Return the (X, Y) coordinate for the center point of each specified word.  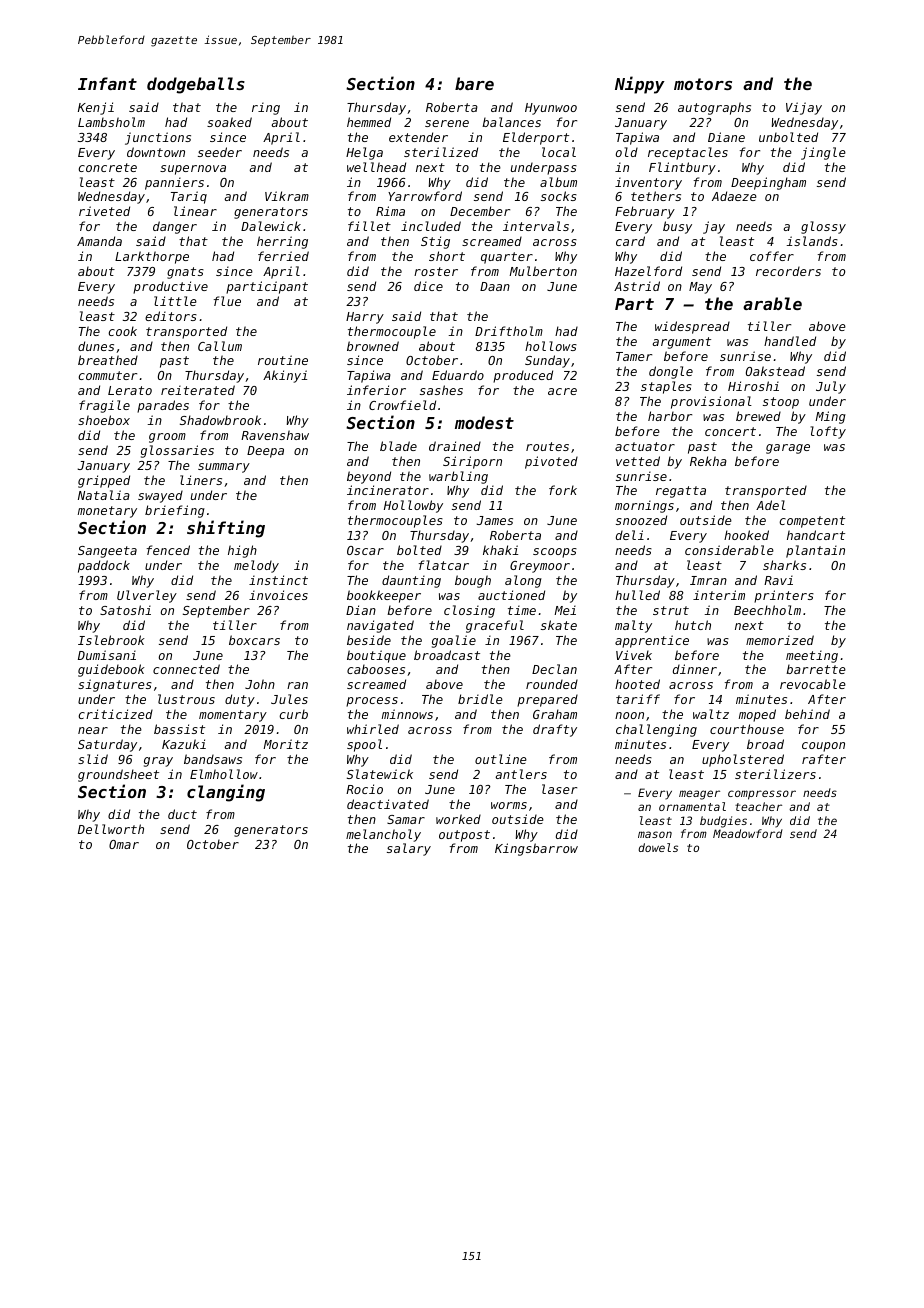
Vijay (804, 108)
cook (122, 331)
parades (163, 406)
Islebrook (111, 640)
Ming (830, 417)
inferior (376, 390)
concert (730, 431)
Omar (124, 844)
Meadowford (748, 833)
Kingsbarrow (536, 849)
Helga (364, 153)
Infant (107, 83)
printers (784, 596)
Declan (554, 669)
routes (547, 446)
